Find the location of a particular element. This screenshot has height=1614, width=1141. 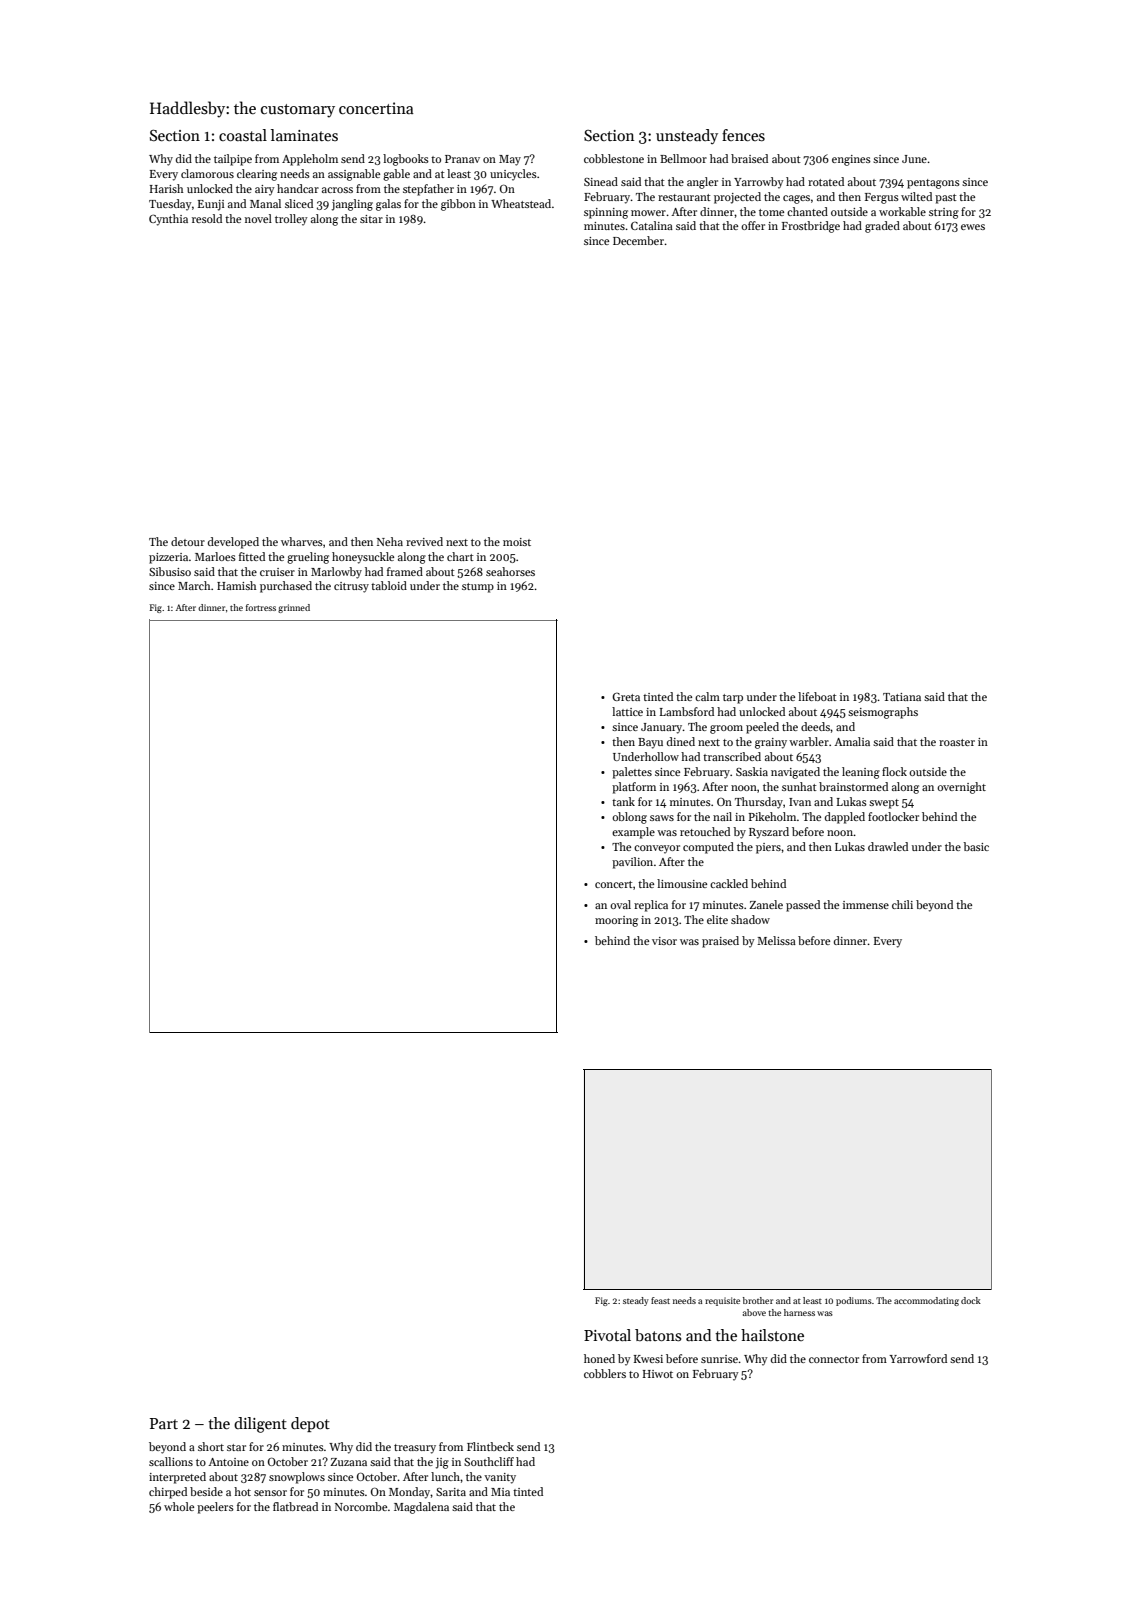

Pranav is located at coordinates (462, 159).
